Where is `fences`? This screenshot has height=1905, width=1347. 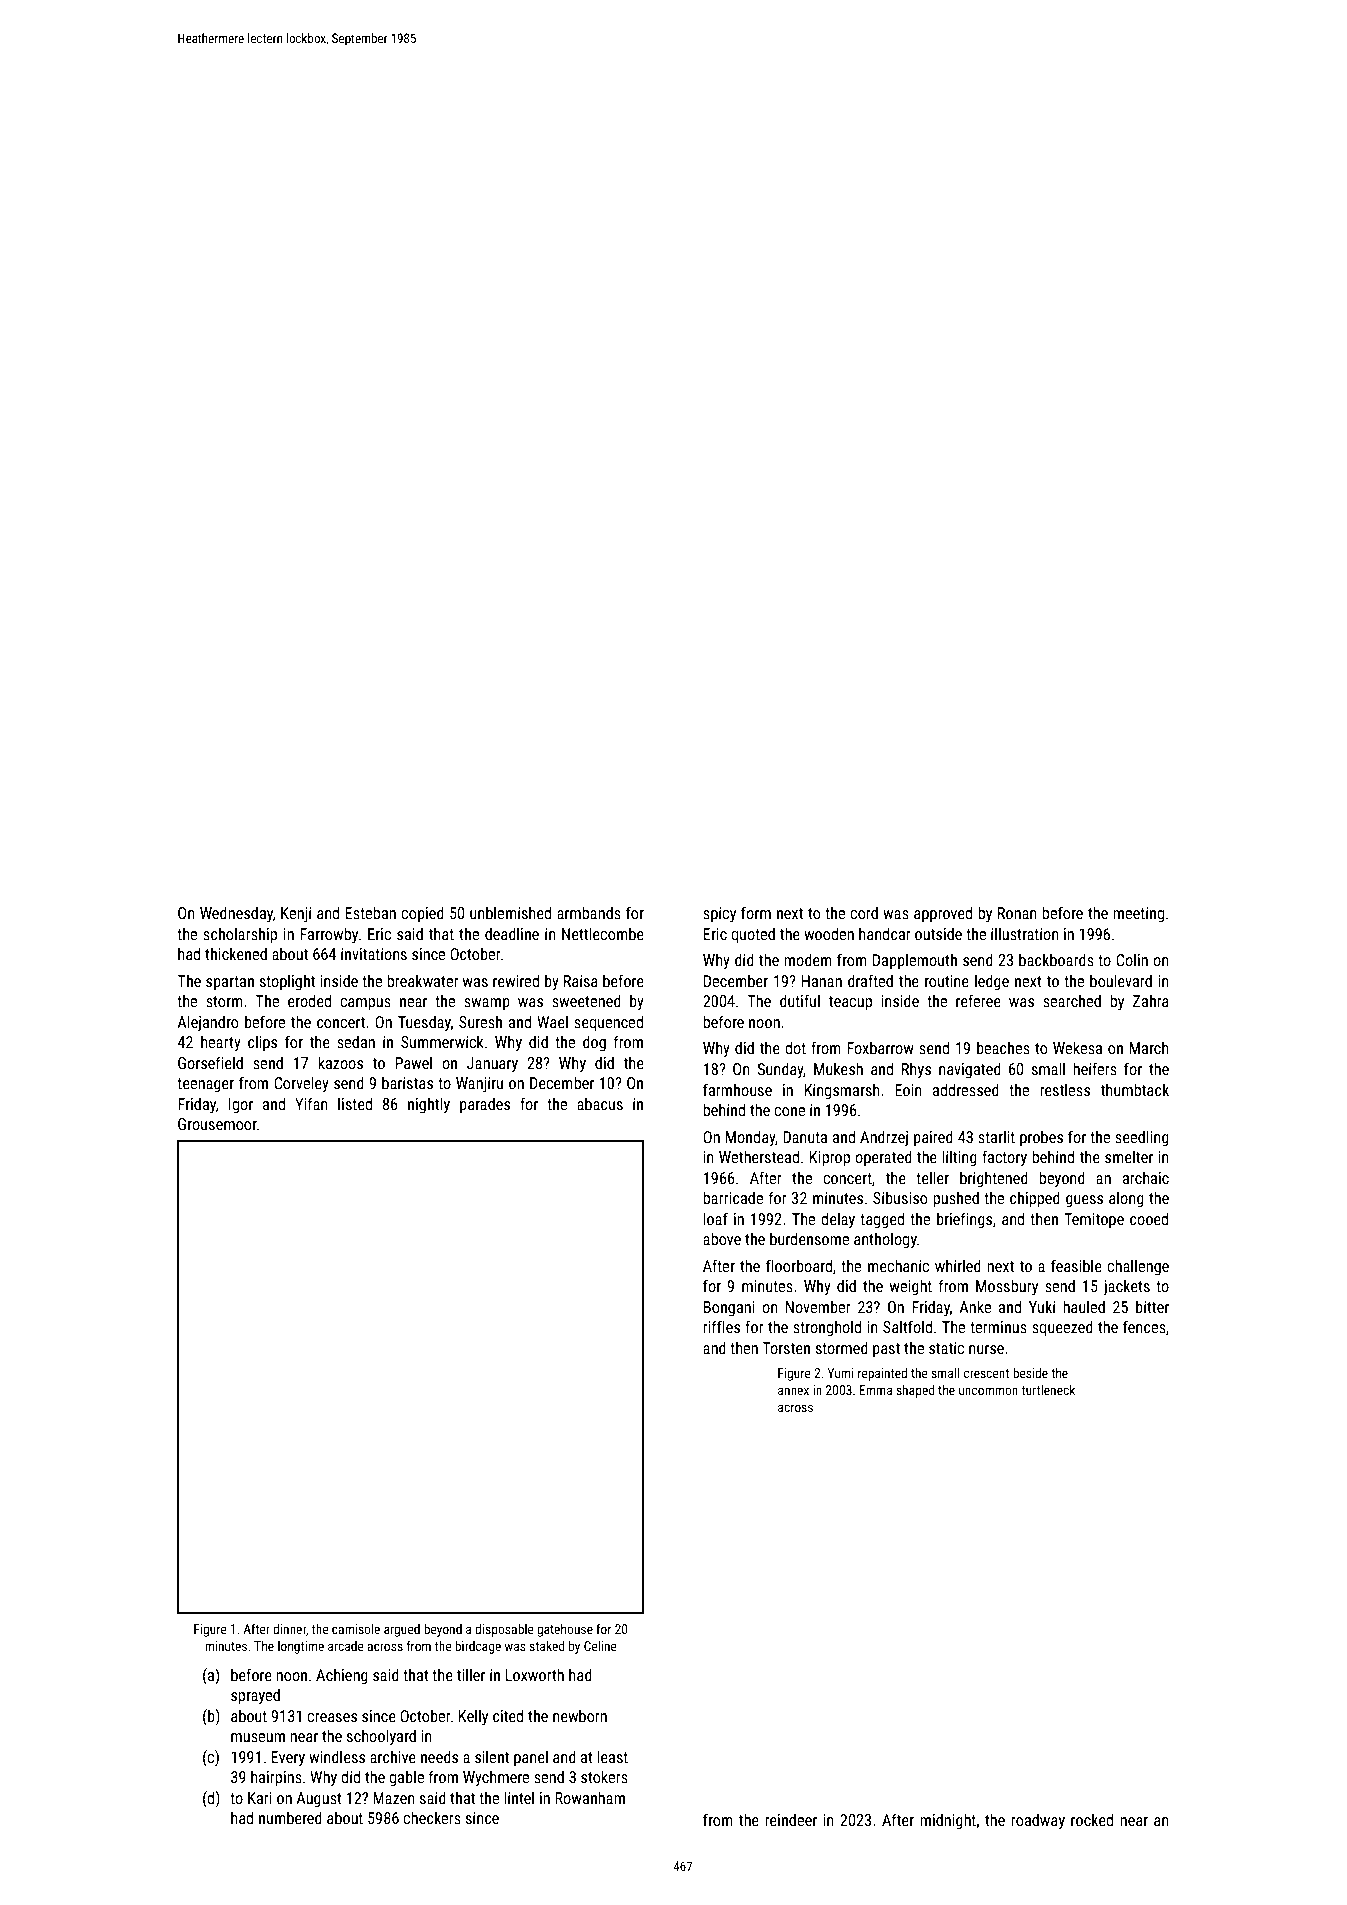
fences is located at coordinates (1144, 1326).
